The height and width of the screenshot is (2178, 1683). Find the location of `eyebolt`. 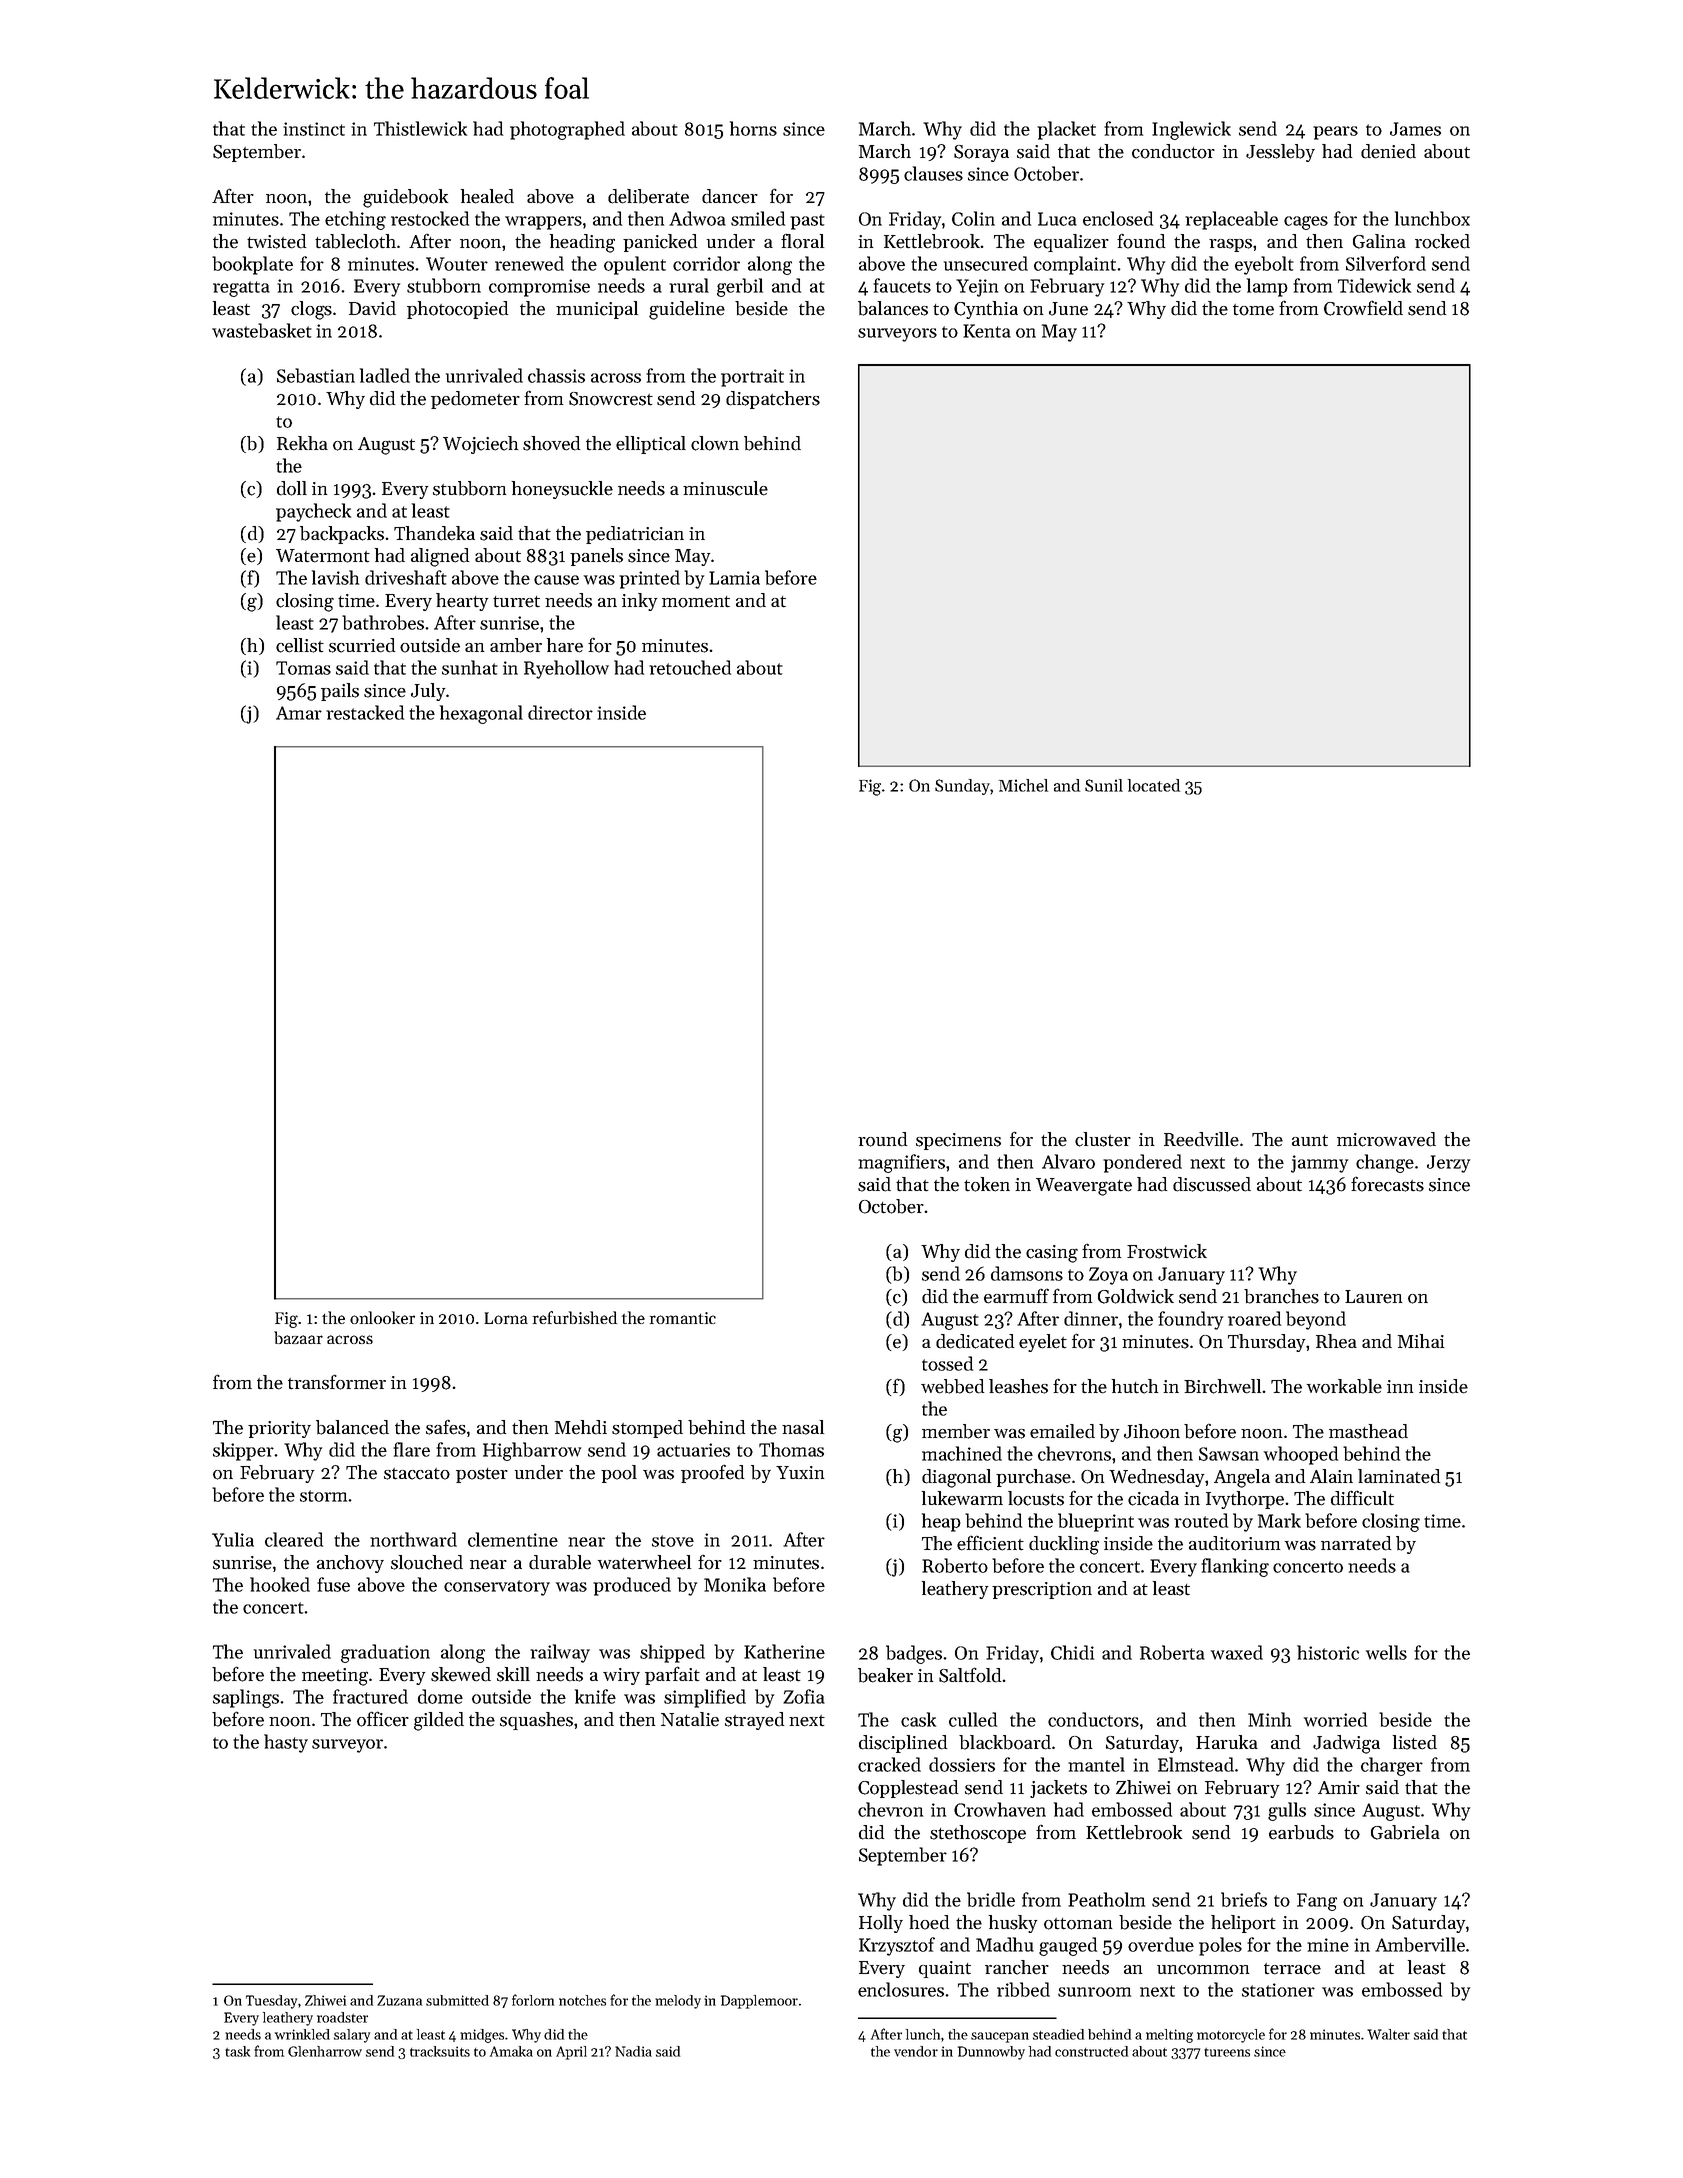

eyebolt is located at coordinates (1264, 265).
